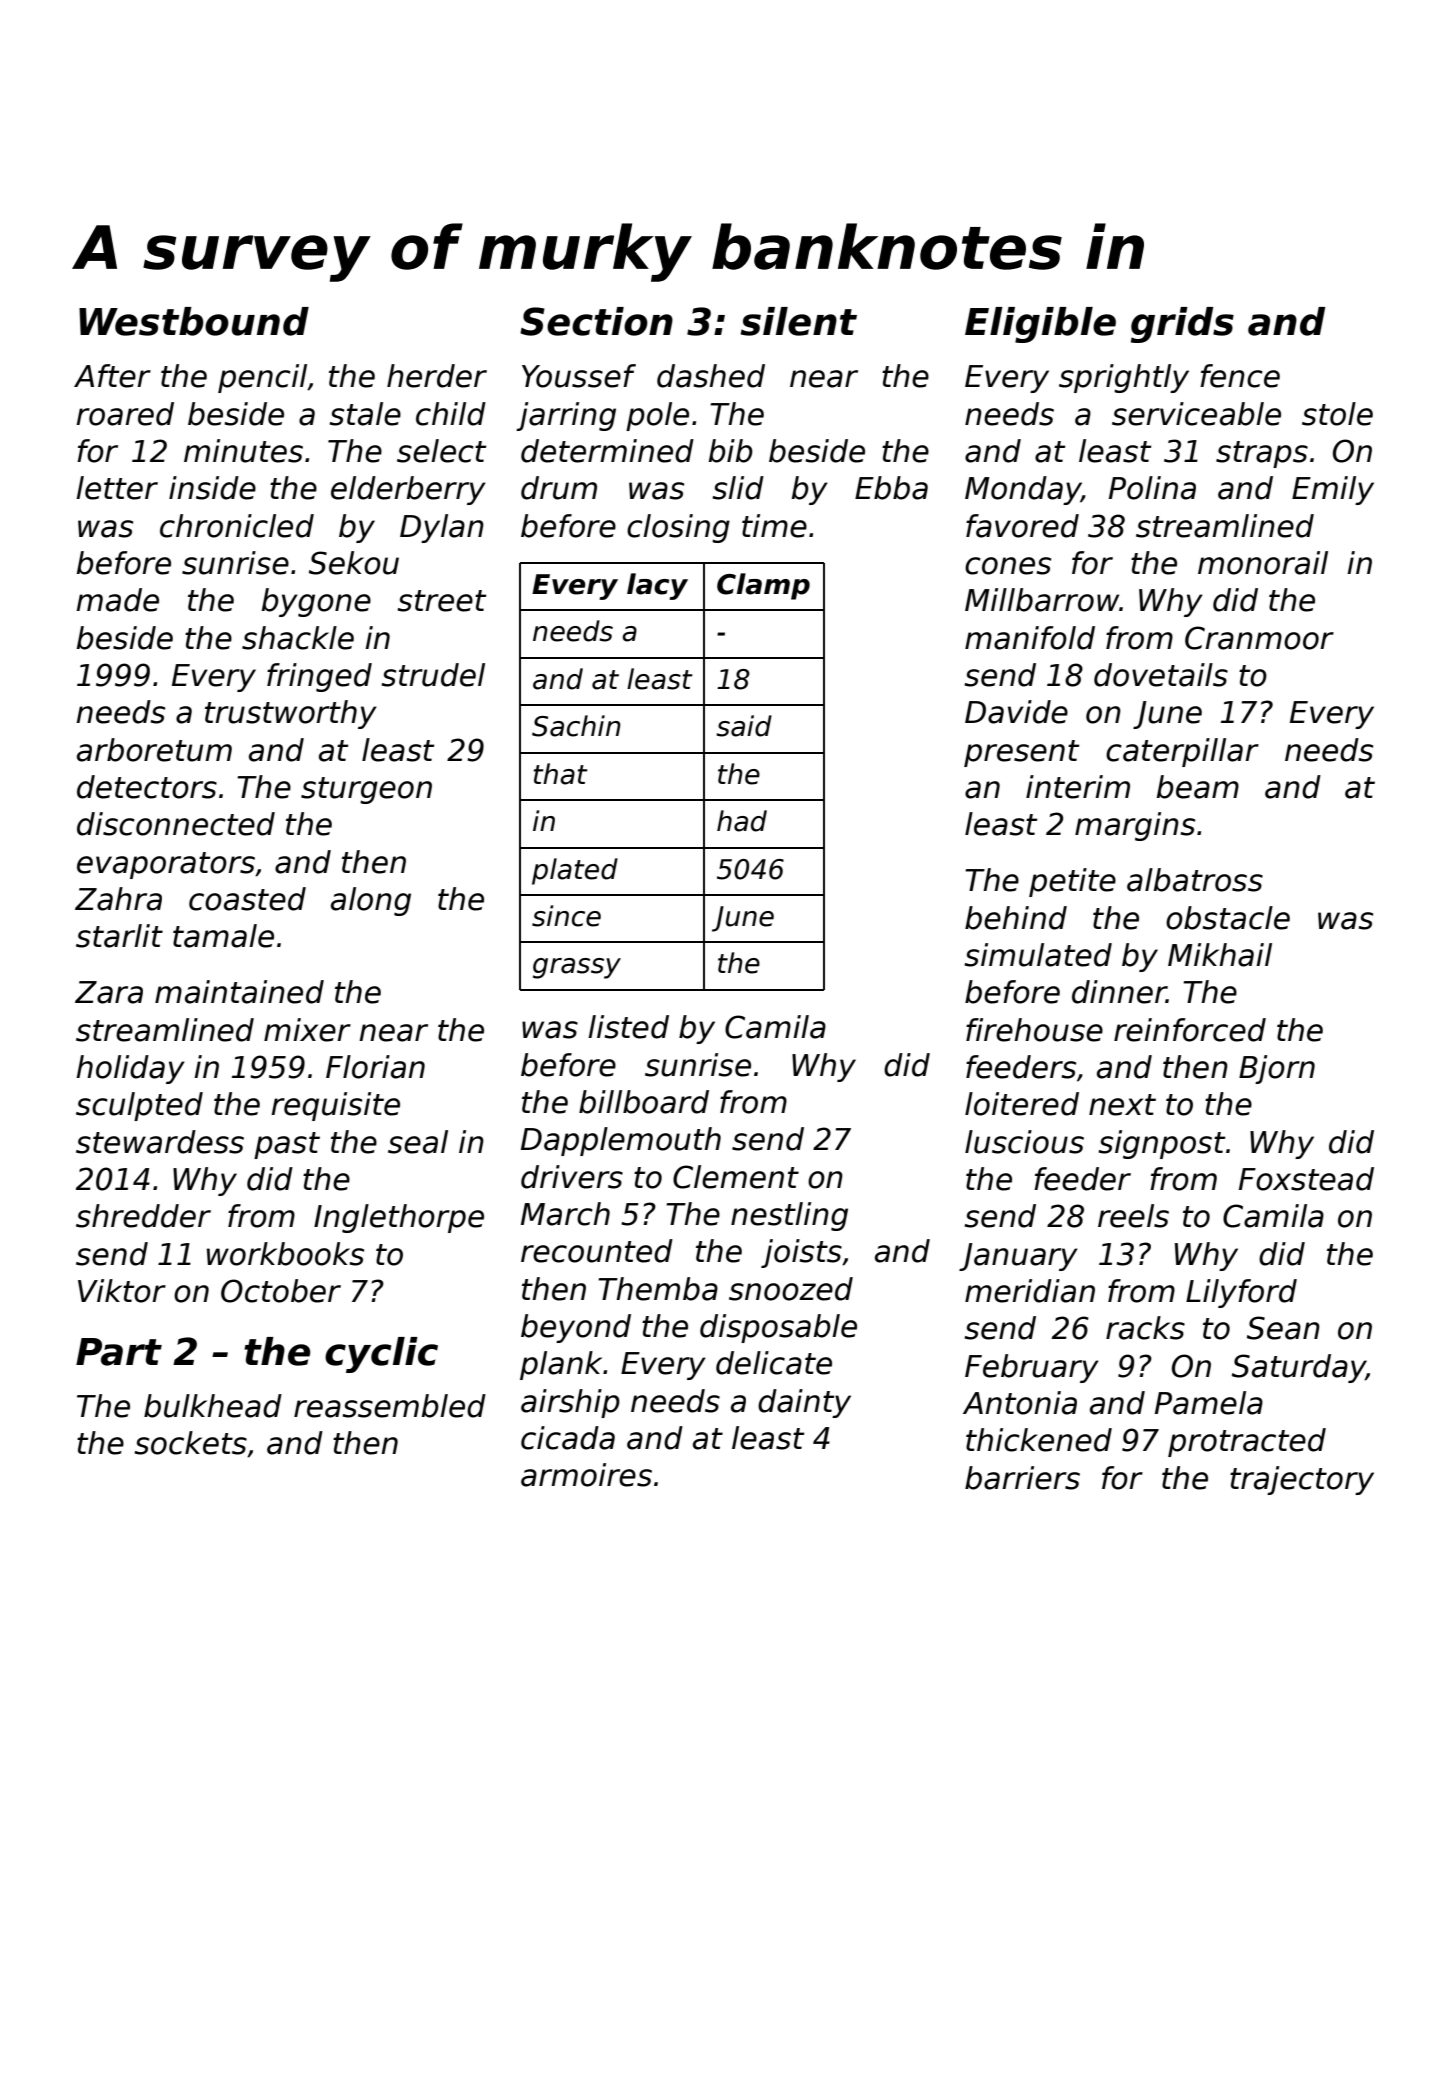  What do you see at coordinates (154, 750) in the image?
I see `arboretum` at bounding box center [154, 750].
